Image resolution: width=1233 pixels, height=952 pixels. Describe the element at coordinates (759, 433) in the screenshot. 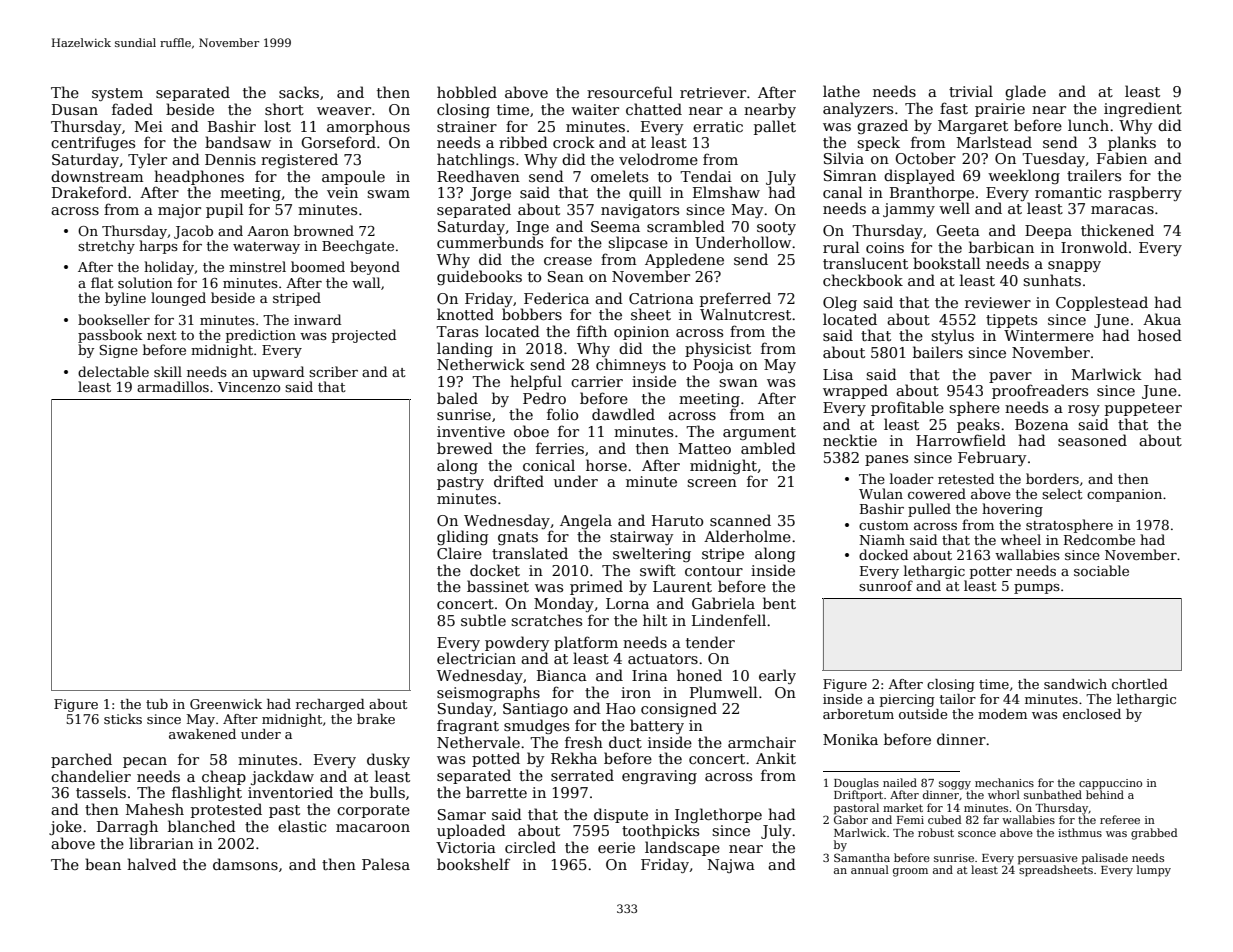

I see `argument` at that location.
